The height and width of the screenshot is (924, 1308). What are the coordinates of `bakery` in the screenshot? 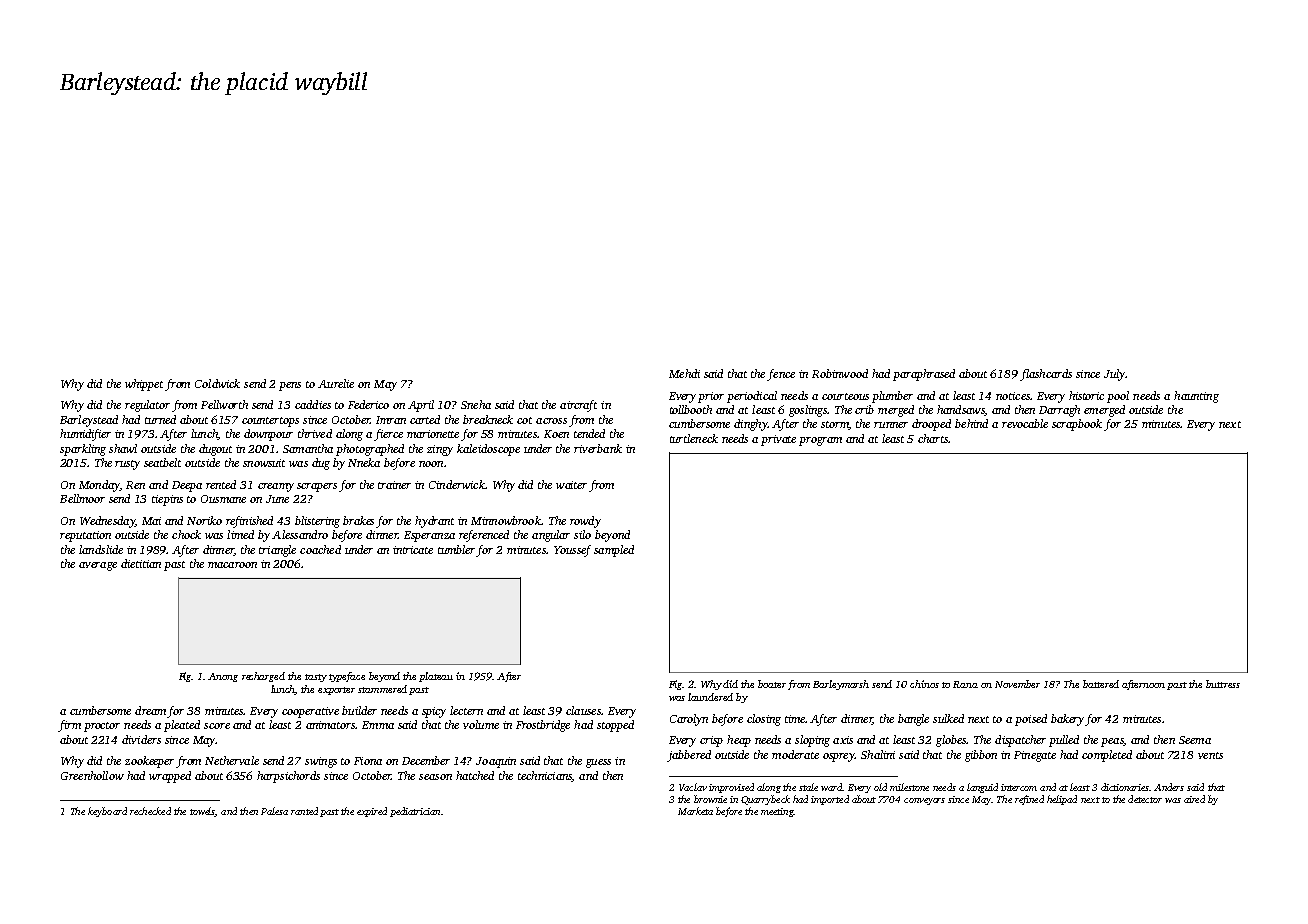 It's located at (1068, 720).
